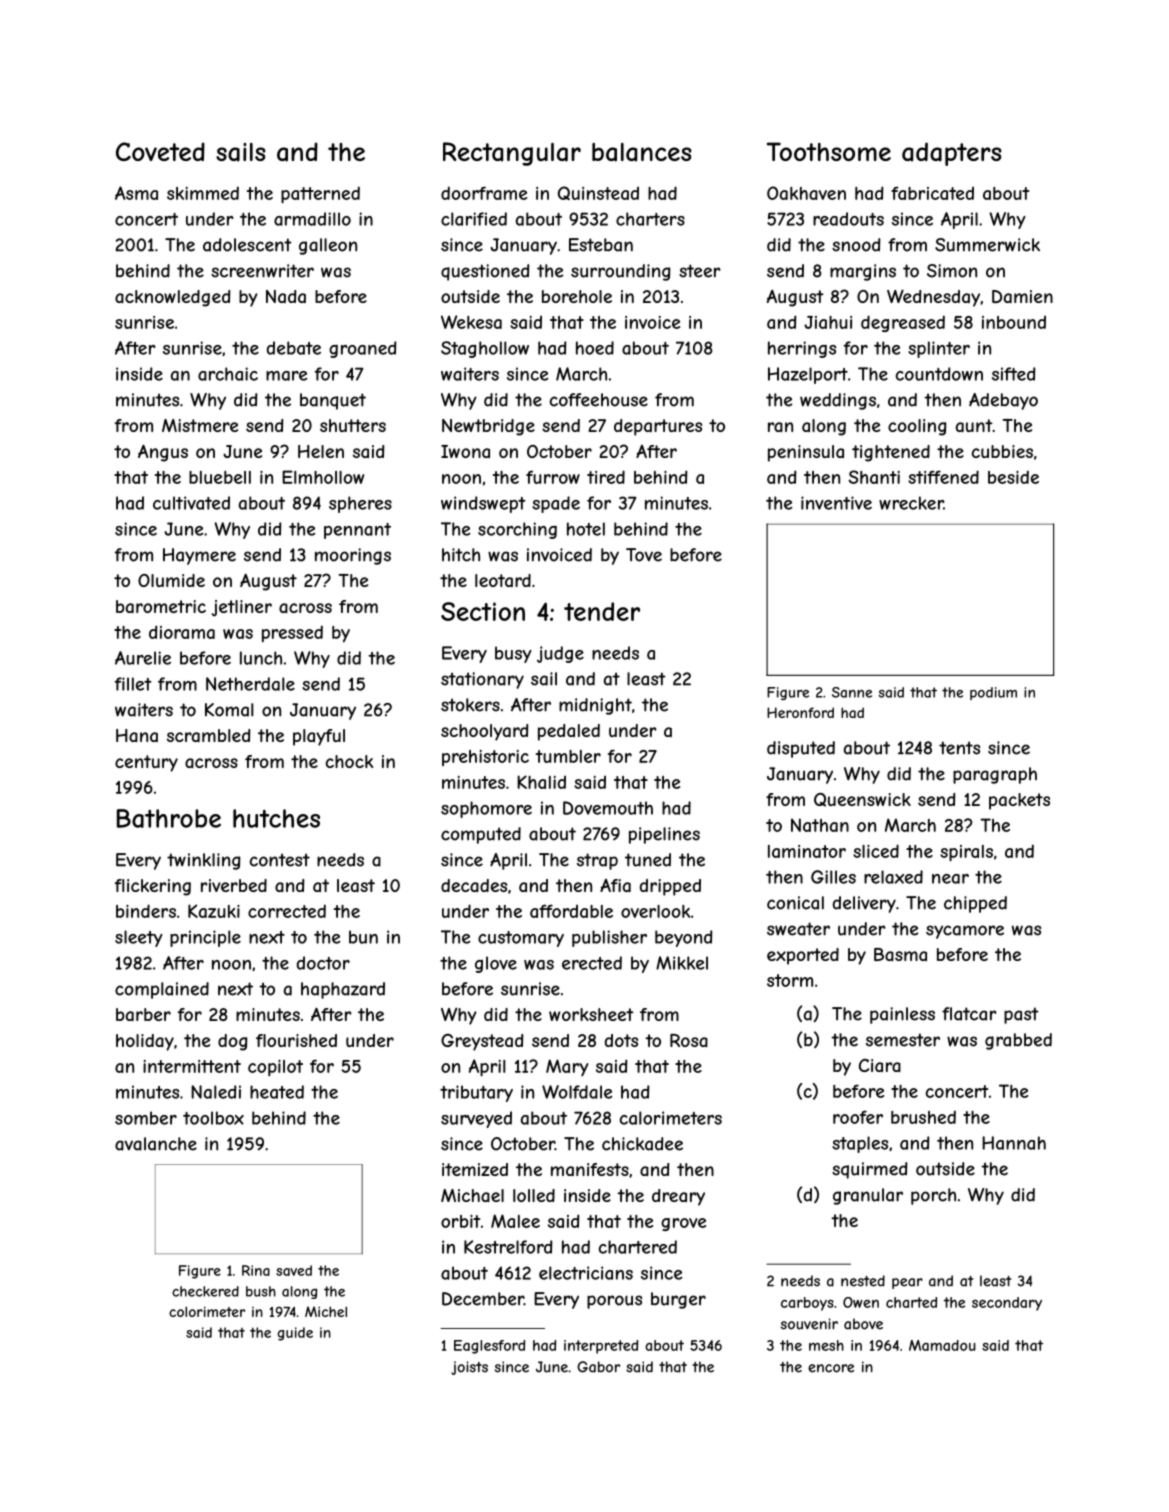 Image resolution: width=1169 pixels, height=1512 pixels. I want to click on joists, so click(469, 1368).
